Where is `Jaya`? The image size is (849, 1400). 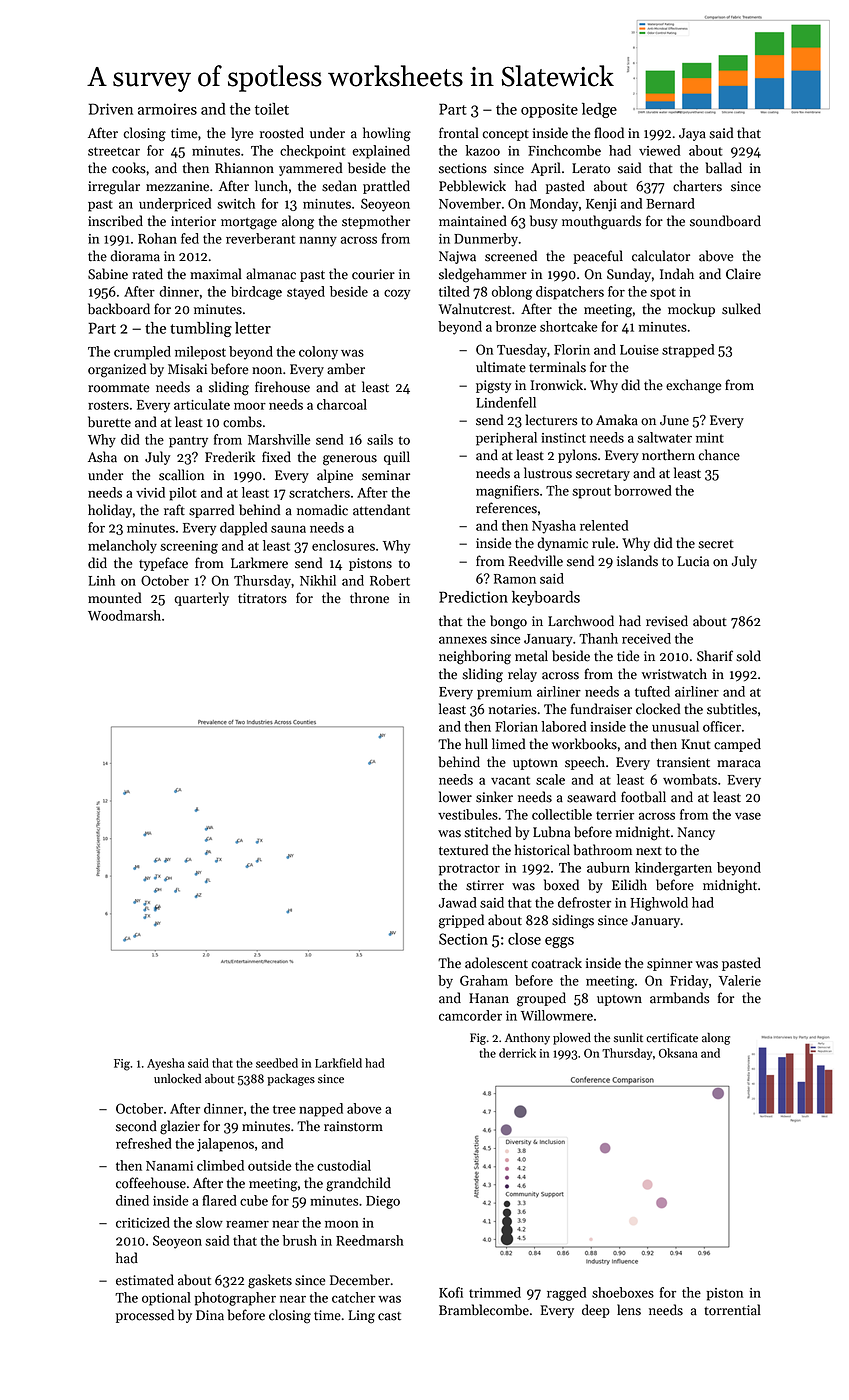
Jaya is located at coordinates (692, 134).
